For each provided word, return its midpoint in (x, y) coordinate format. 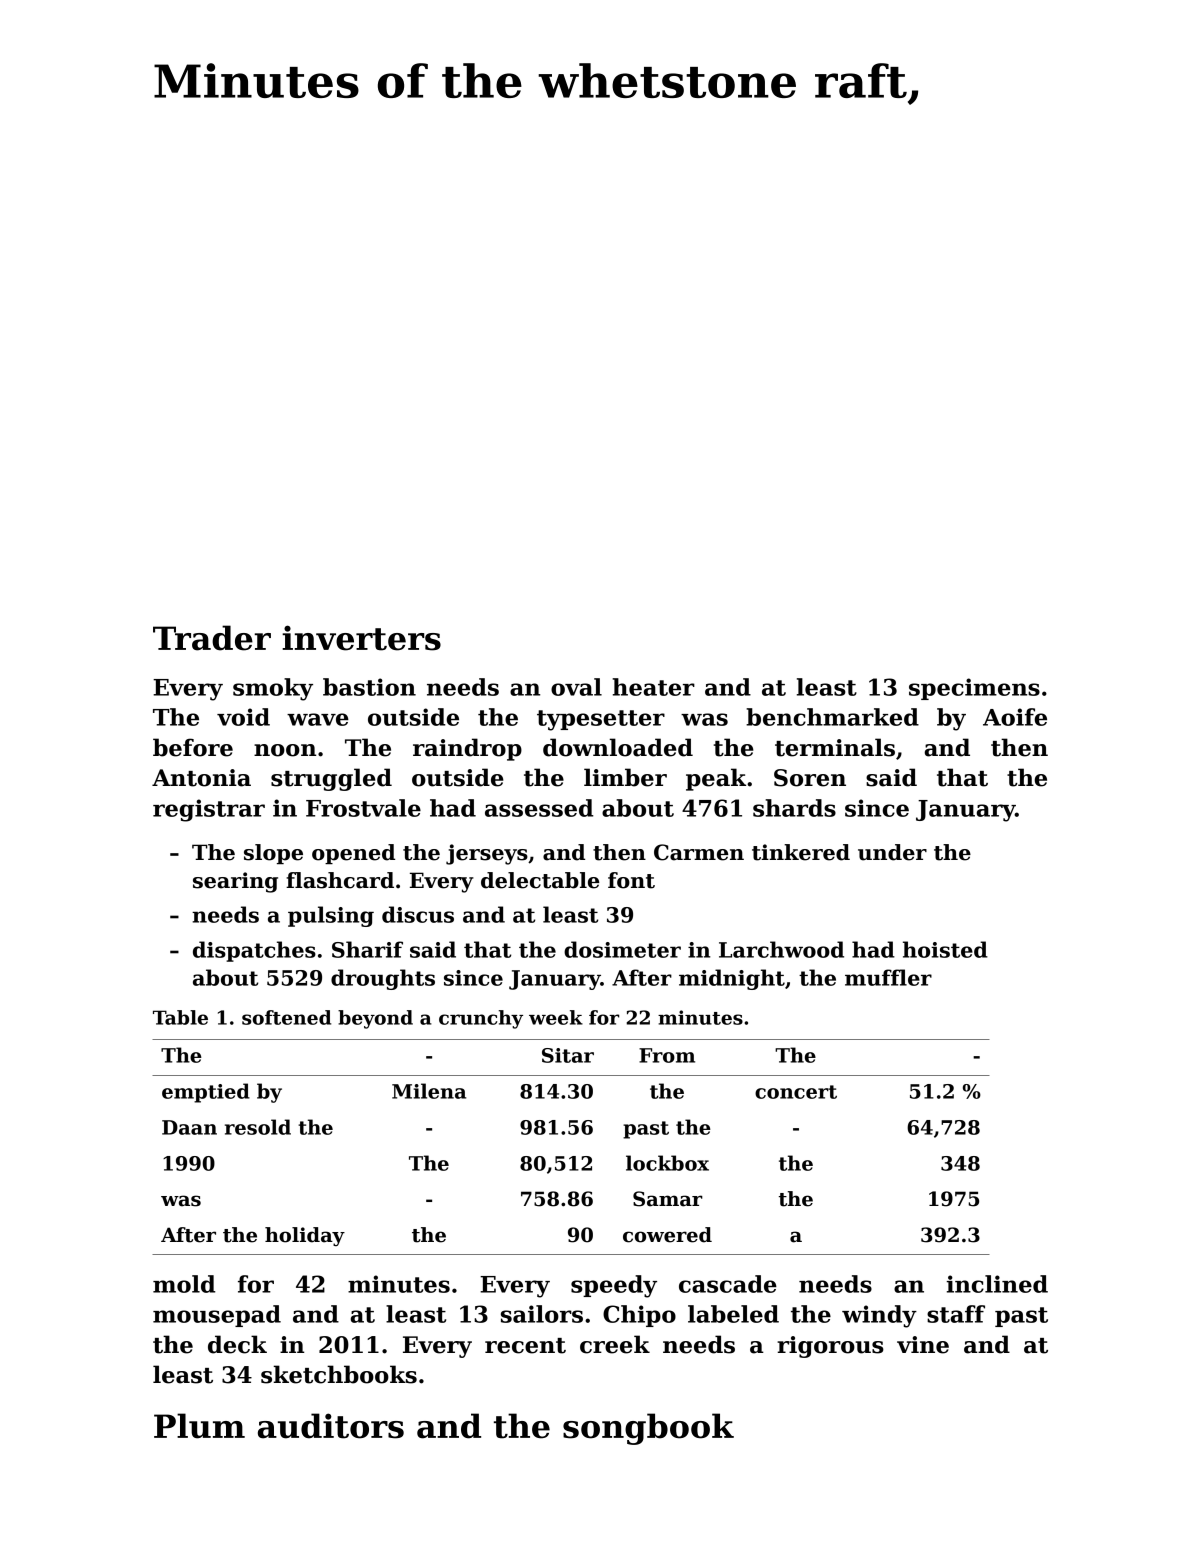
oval (576, 687)
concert (796, 1092)
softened (286, 1017)
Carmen (699, 852)
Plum (199, 1426)
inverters (361, 638)
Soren (810, 778)
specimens (974, 689)
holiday (305, 1236)
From (667, 1055)
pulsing (331, 916)
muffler (888, 977)
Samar (668, 1199)
